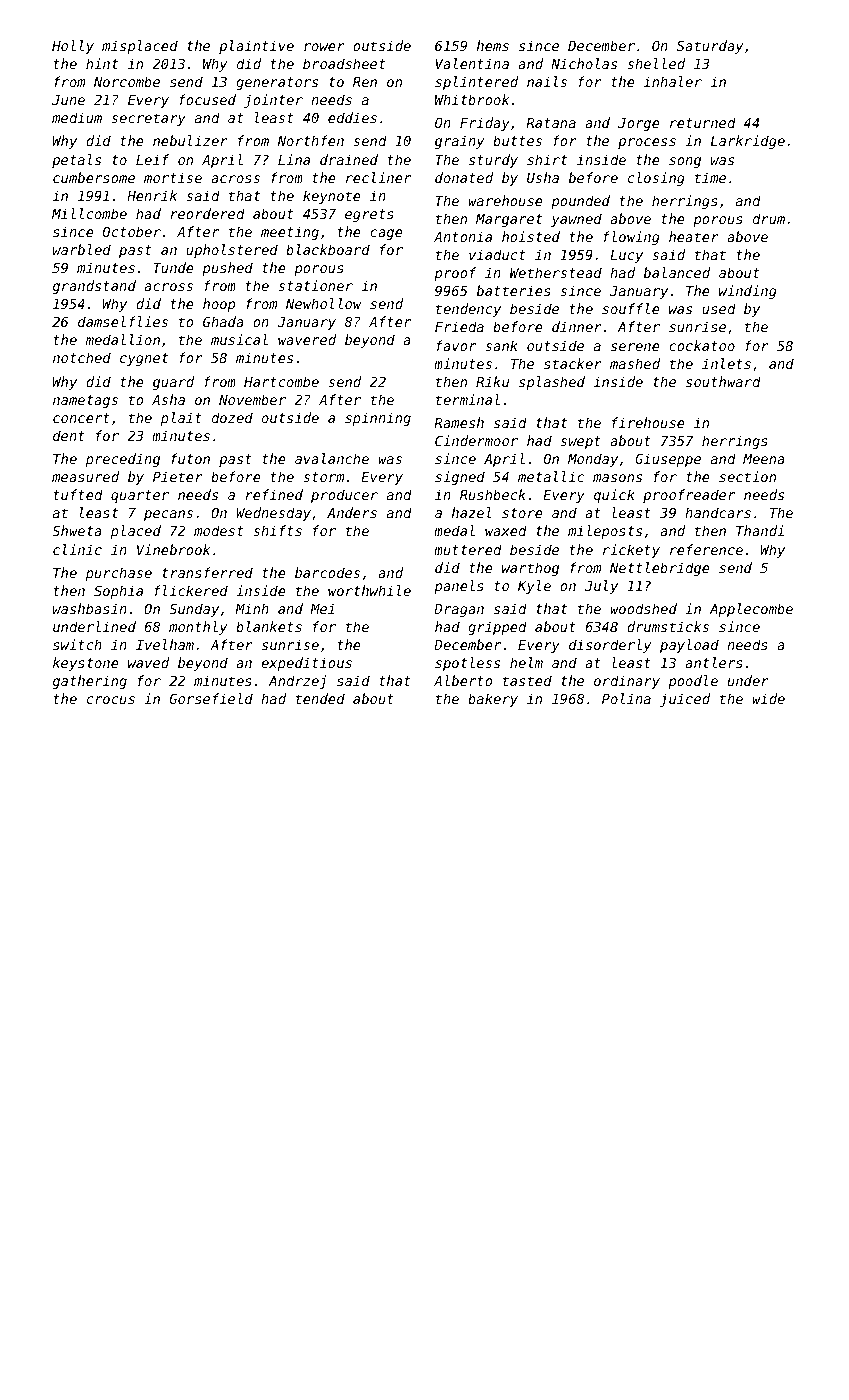  I want to click on plait, so click(181, 419).
